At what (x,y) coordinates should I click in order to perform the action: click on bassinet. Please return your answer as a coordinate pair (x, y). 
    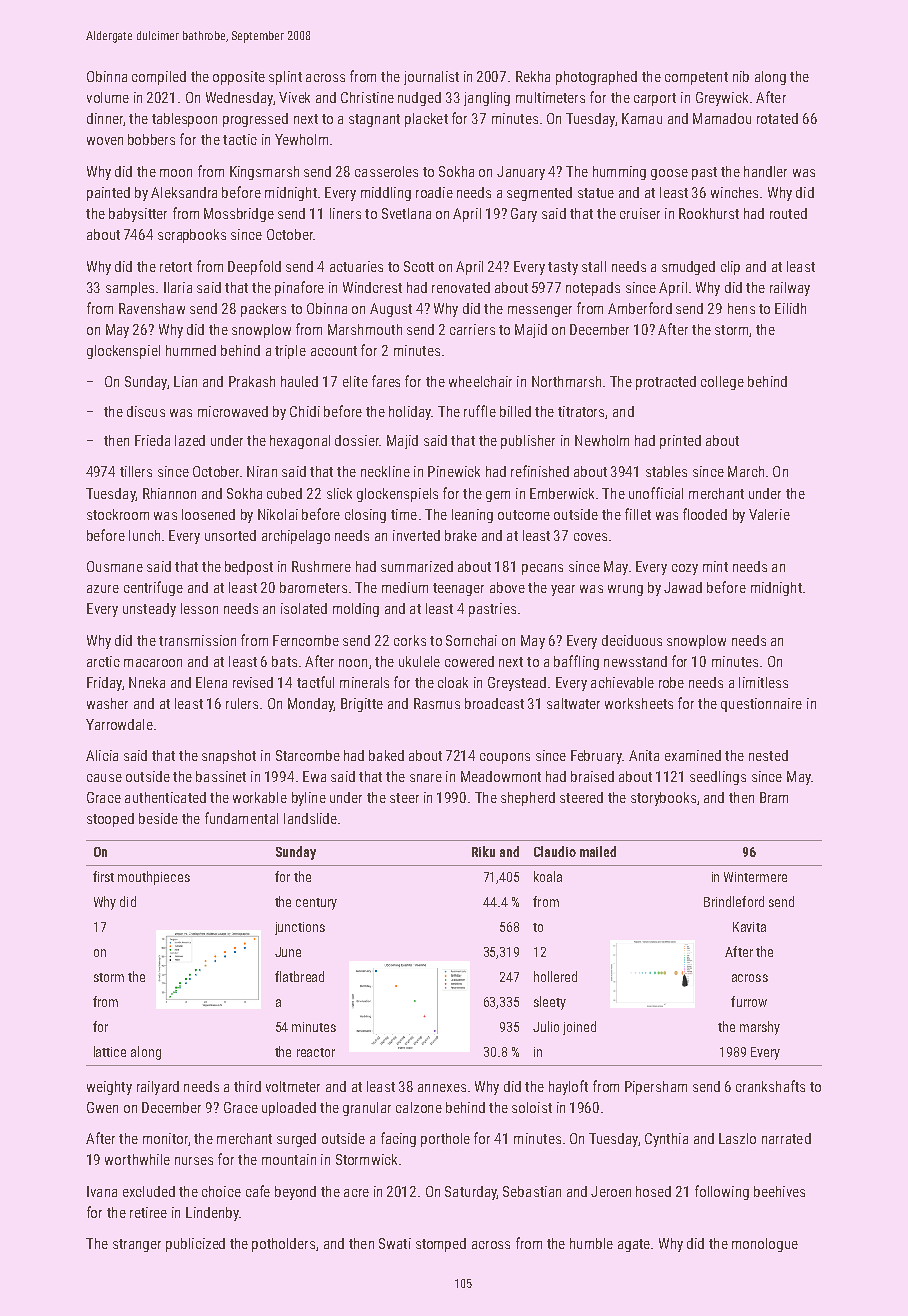
    Looking at the image, I should click on (221, 776).
